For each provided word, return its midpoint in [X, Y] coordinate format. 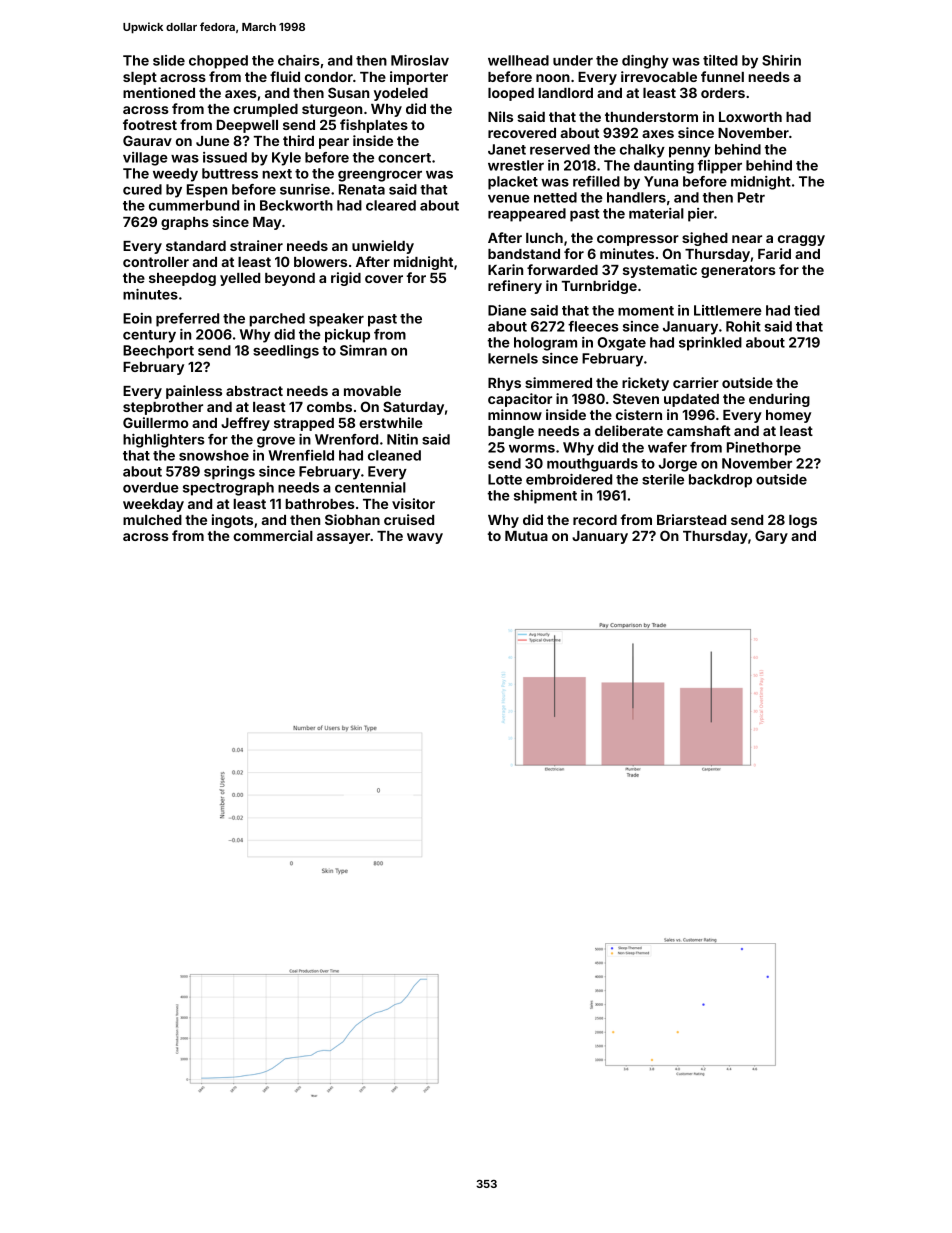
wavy [425, 538]
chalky [642, 151]
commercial [273, 535]
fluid [285, 76]
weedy [175, 175]
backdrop [720, 481]
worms [532, 449]
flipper [720, 167]
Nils [500, 116]
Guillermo [156, 422]
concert [404, 158]
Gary [771, 537]
